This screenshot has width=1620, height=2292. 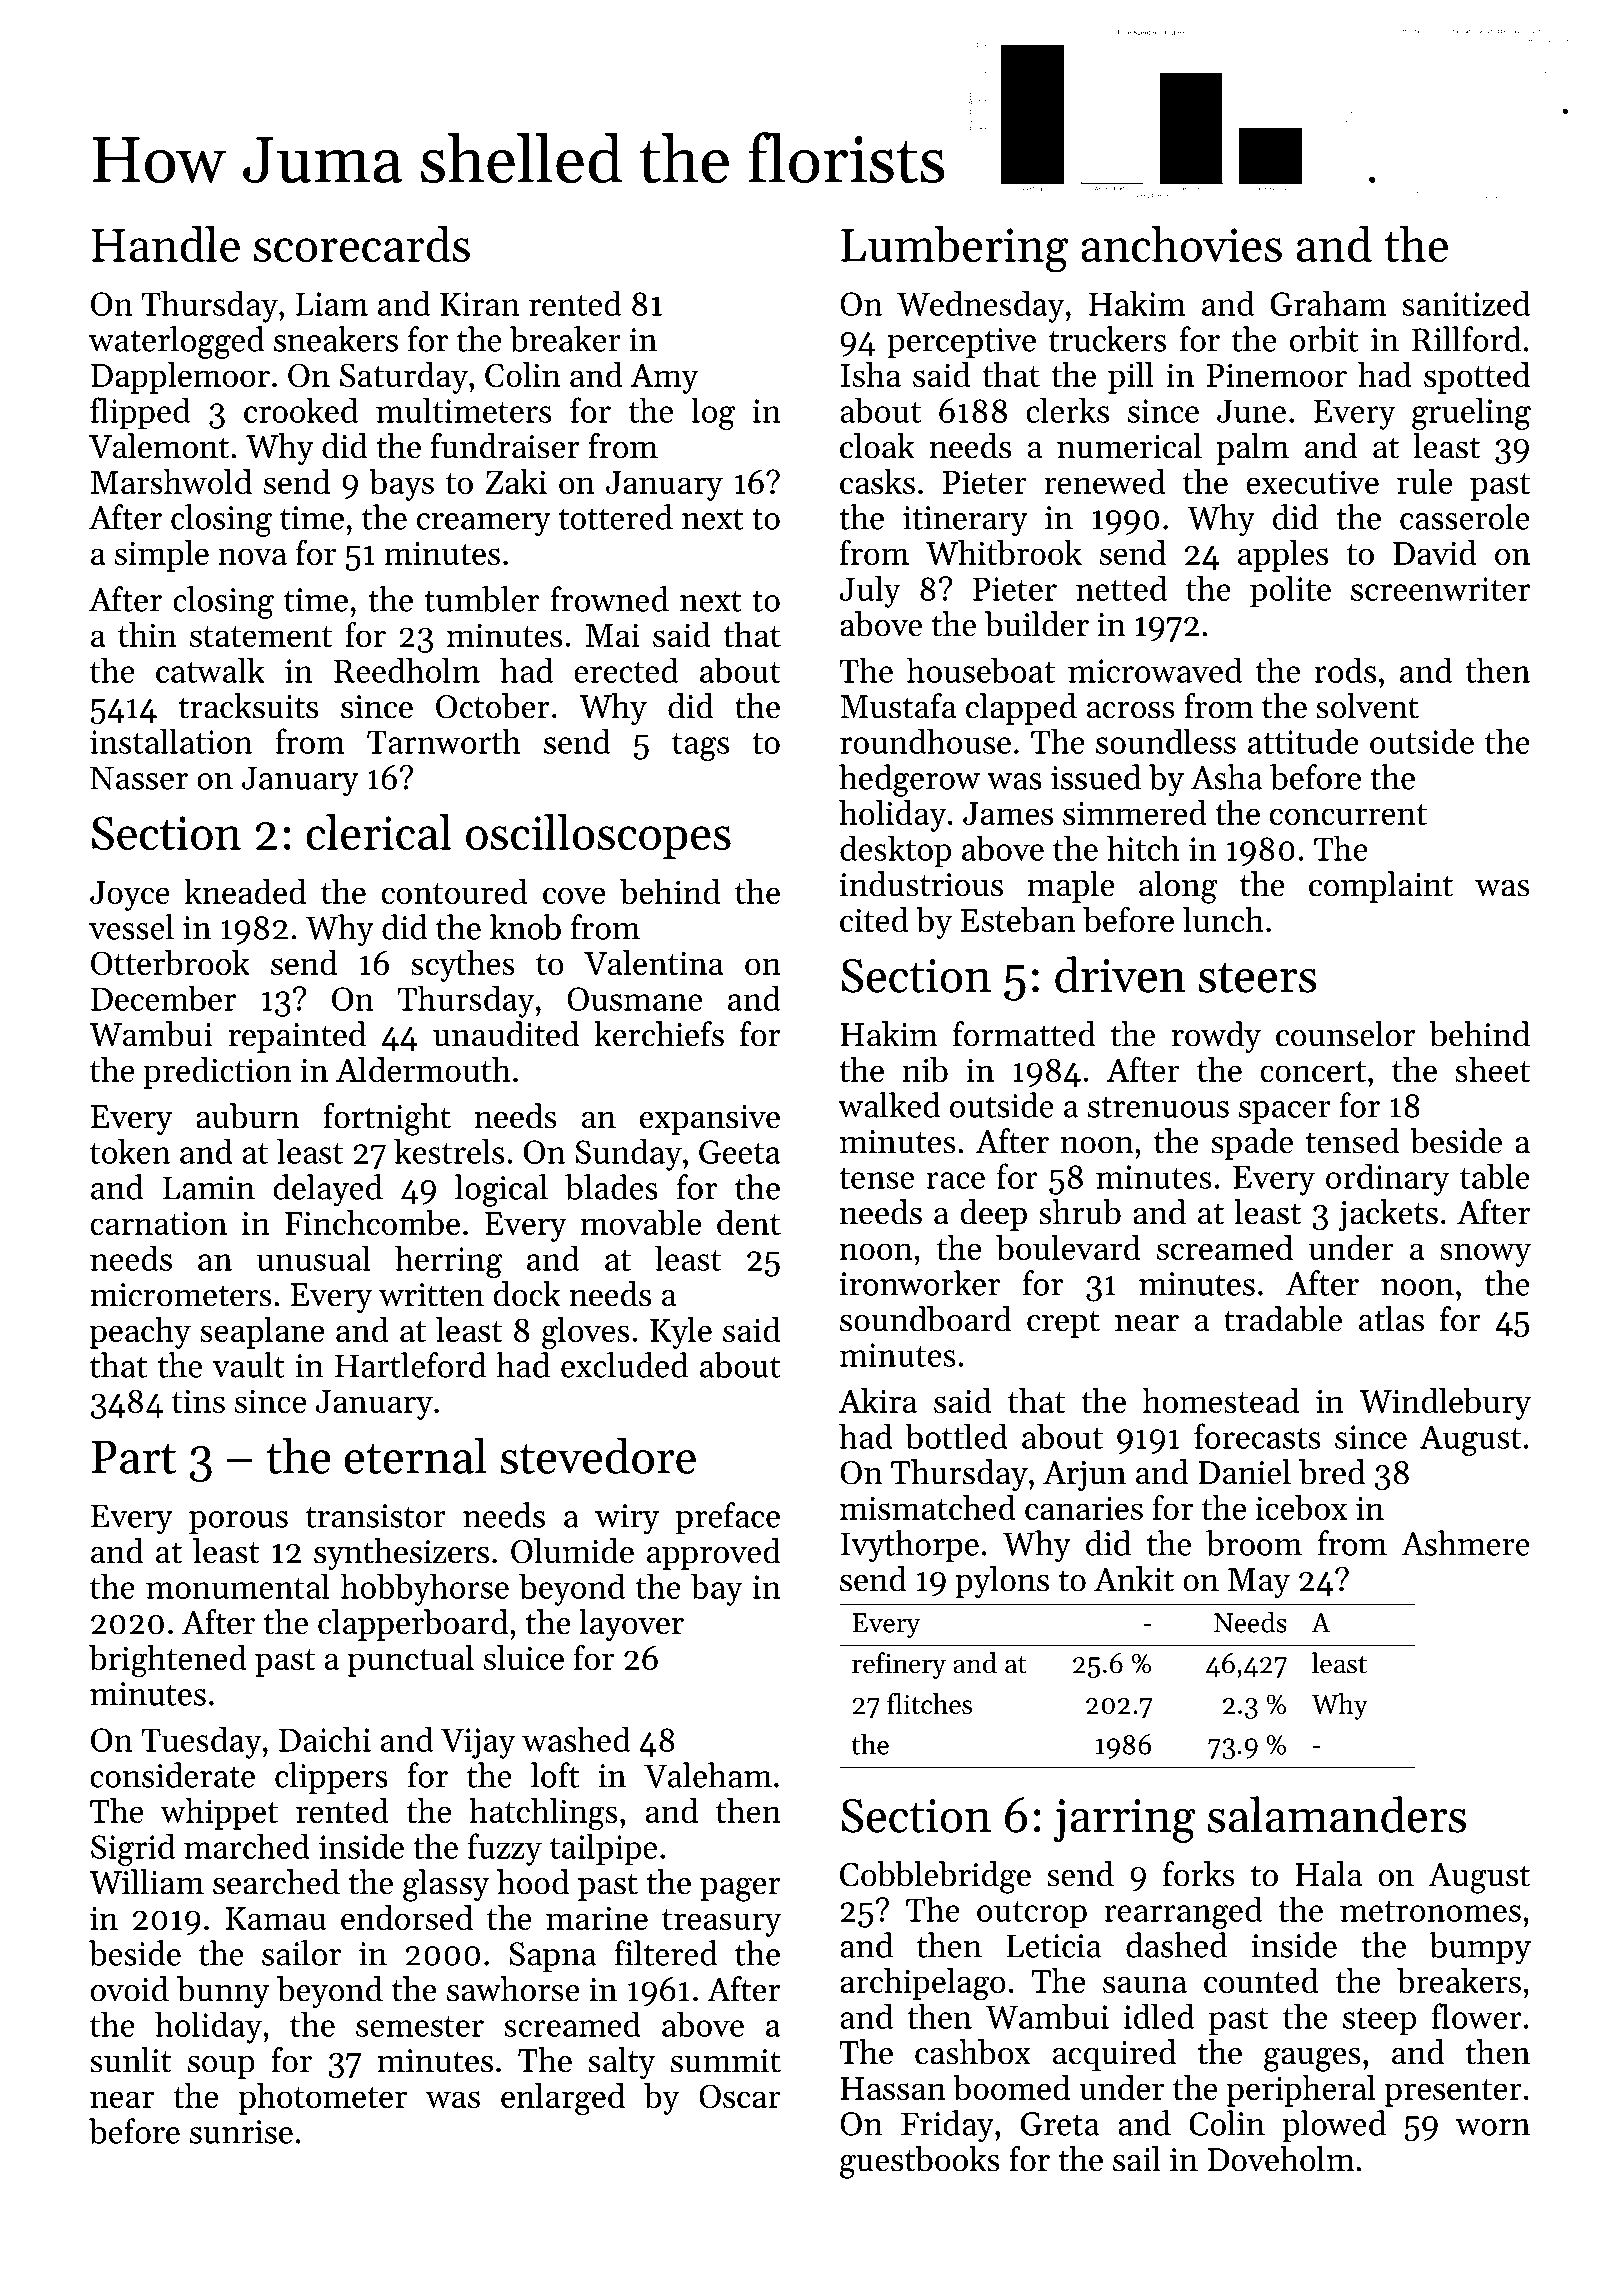 I want to click on hatchlings, so click(x=543, y=1814).
